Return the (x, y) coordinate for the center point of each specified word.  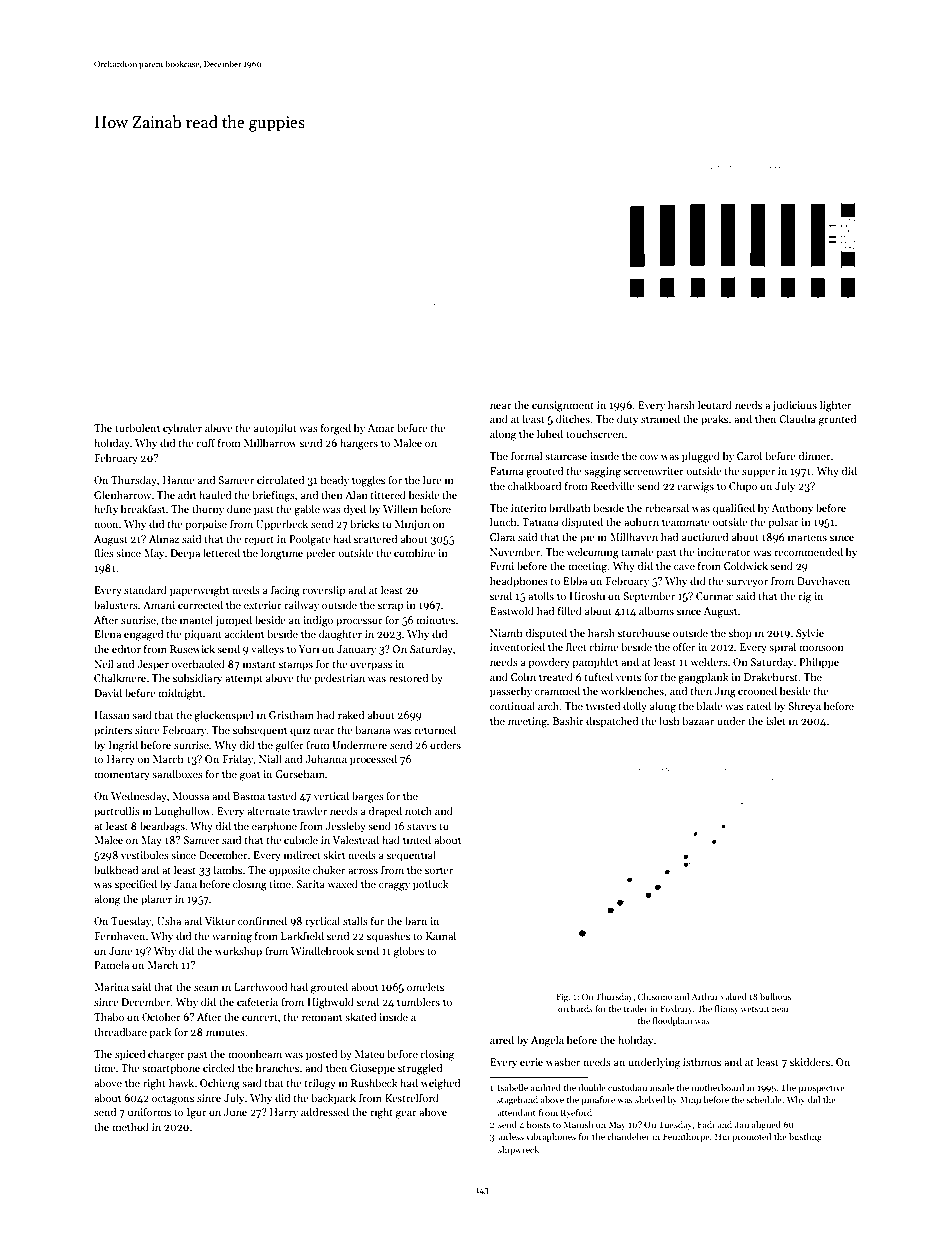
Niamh (506, 632)
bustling (805, 1137)
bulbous (775, 996)
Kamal (441, 935)
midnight (180, 694)
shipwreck (518, 1150)
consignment (563, 406)
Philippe (819, 662)
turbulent (137, 427)
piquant (203, 635)
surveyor (747, 583)
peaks (714, 420)
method (130, 1126)
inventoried (517, 646)
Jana (185, 884)
